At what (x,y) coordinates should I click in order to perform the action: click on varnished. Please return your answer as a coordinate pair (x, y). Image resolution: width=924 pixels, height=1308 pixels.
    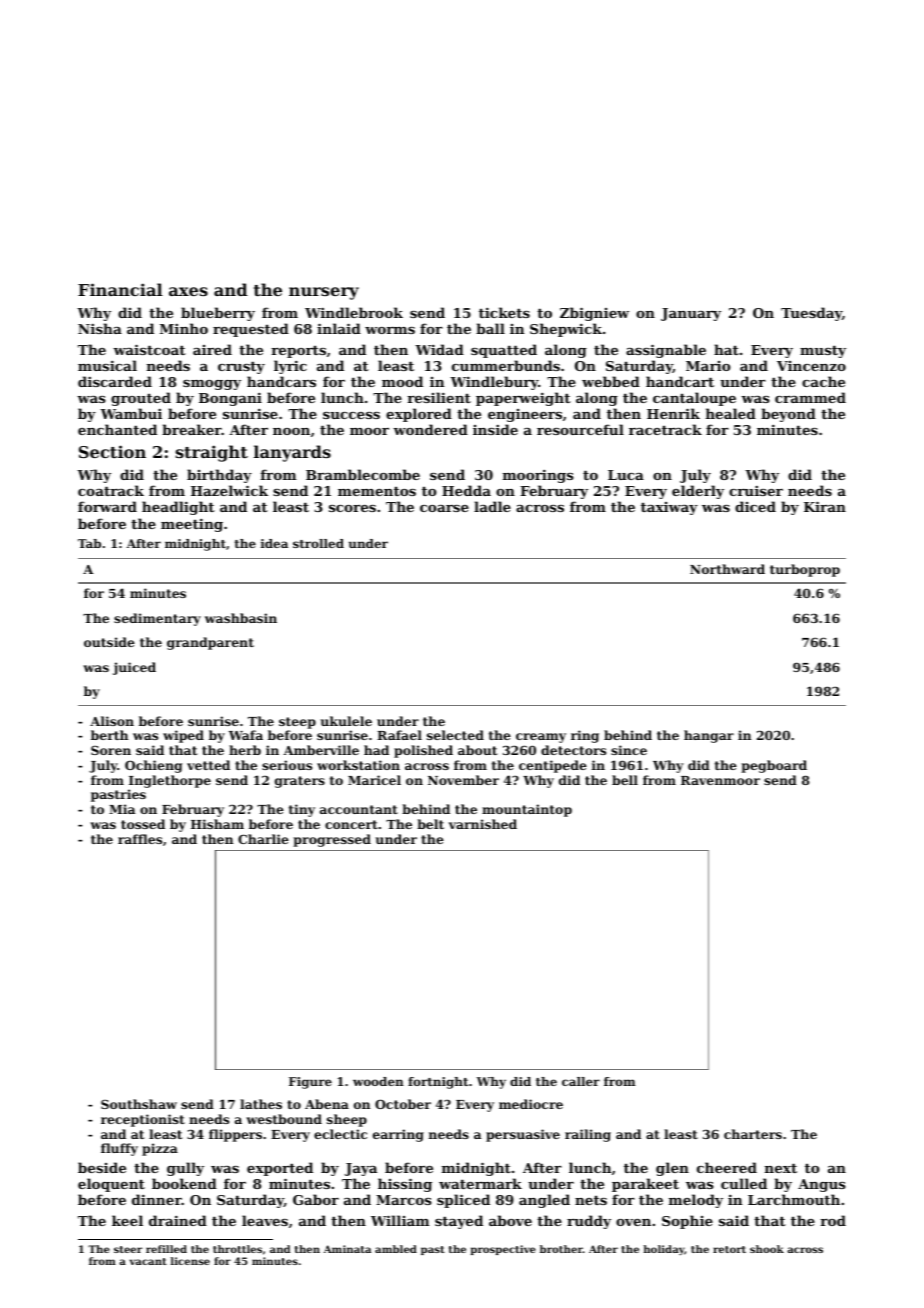
    Looking at the image, I should click on (483, 824).
